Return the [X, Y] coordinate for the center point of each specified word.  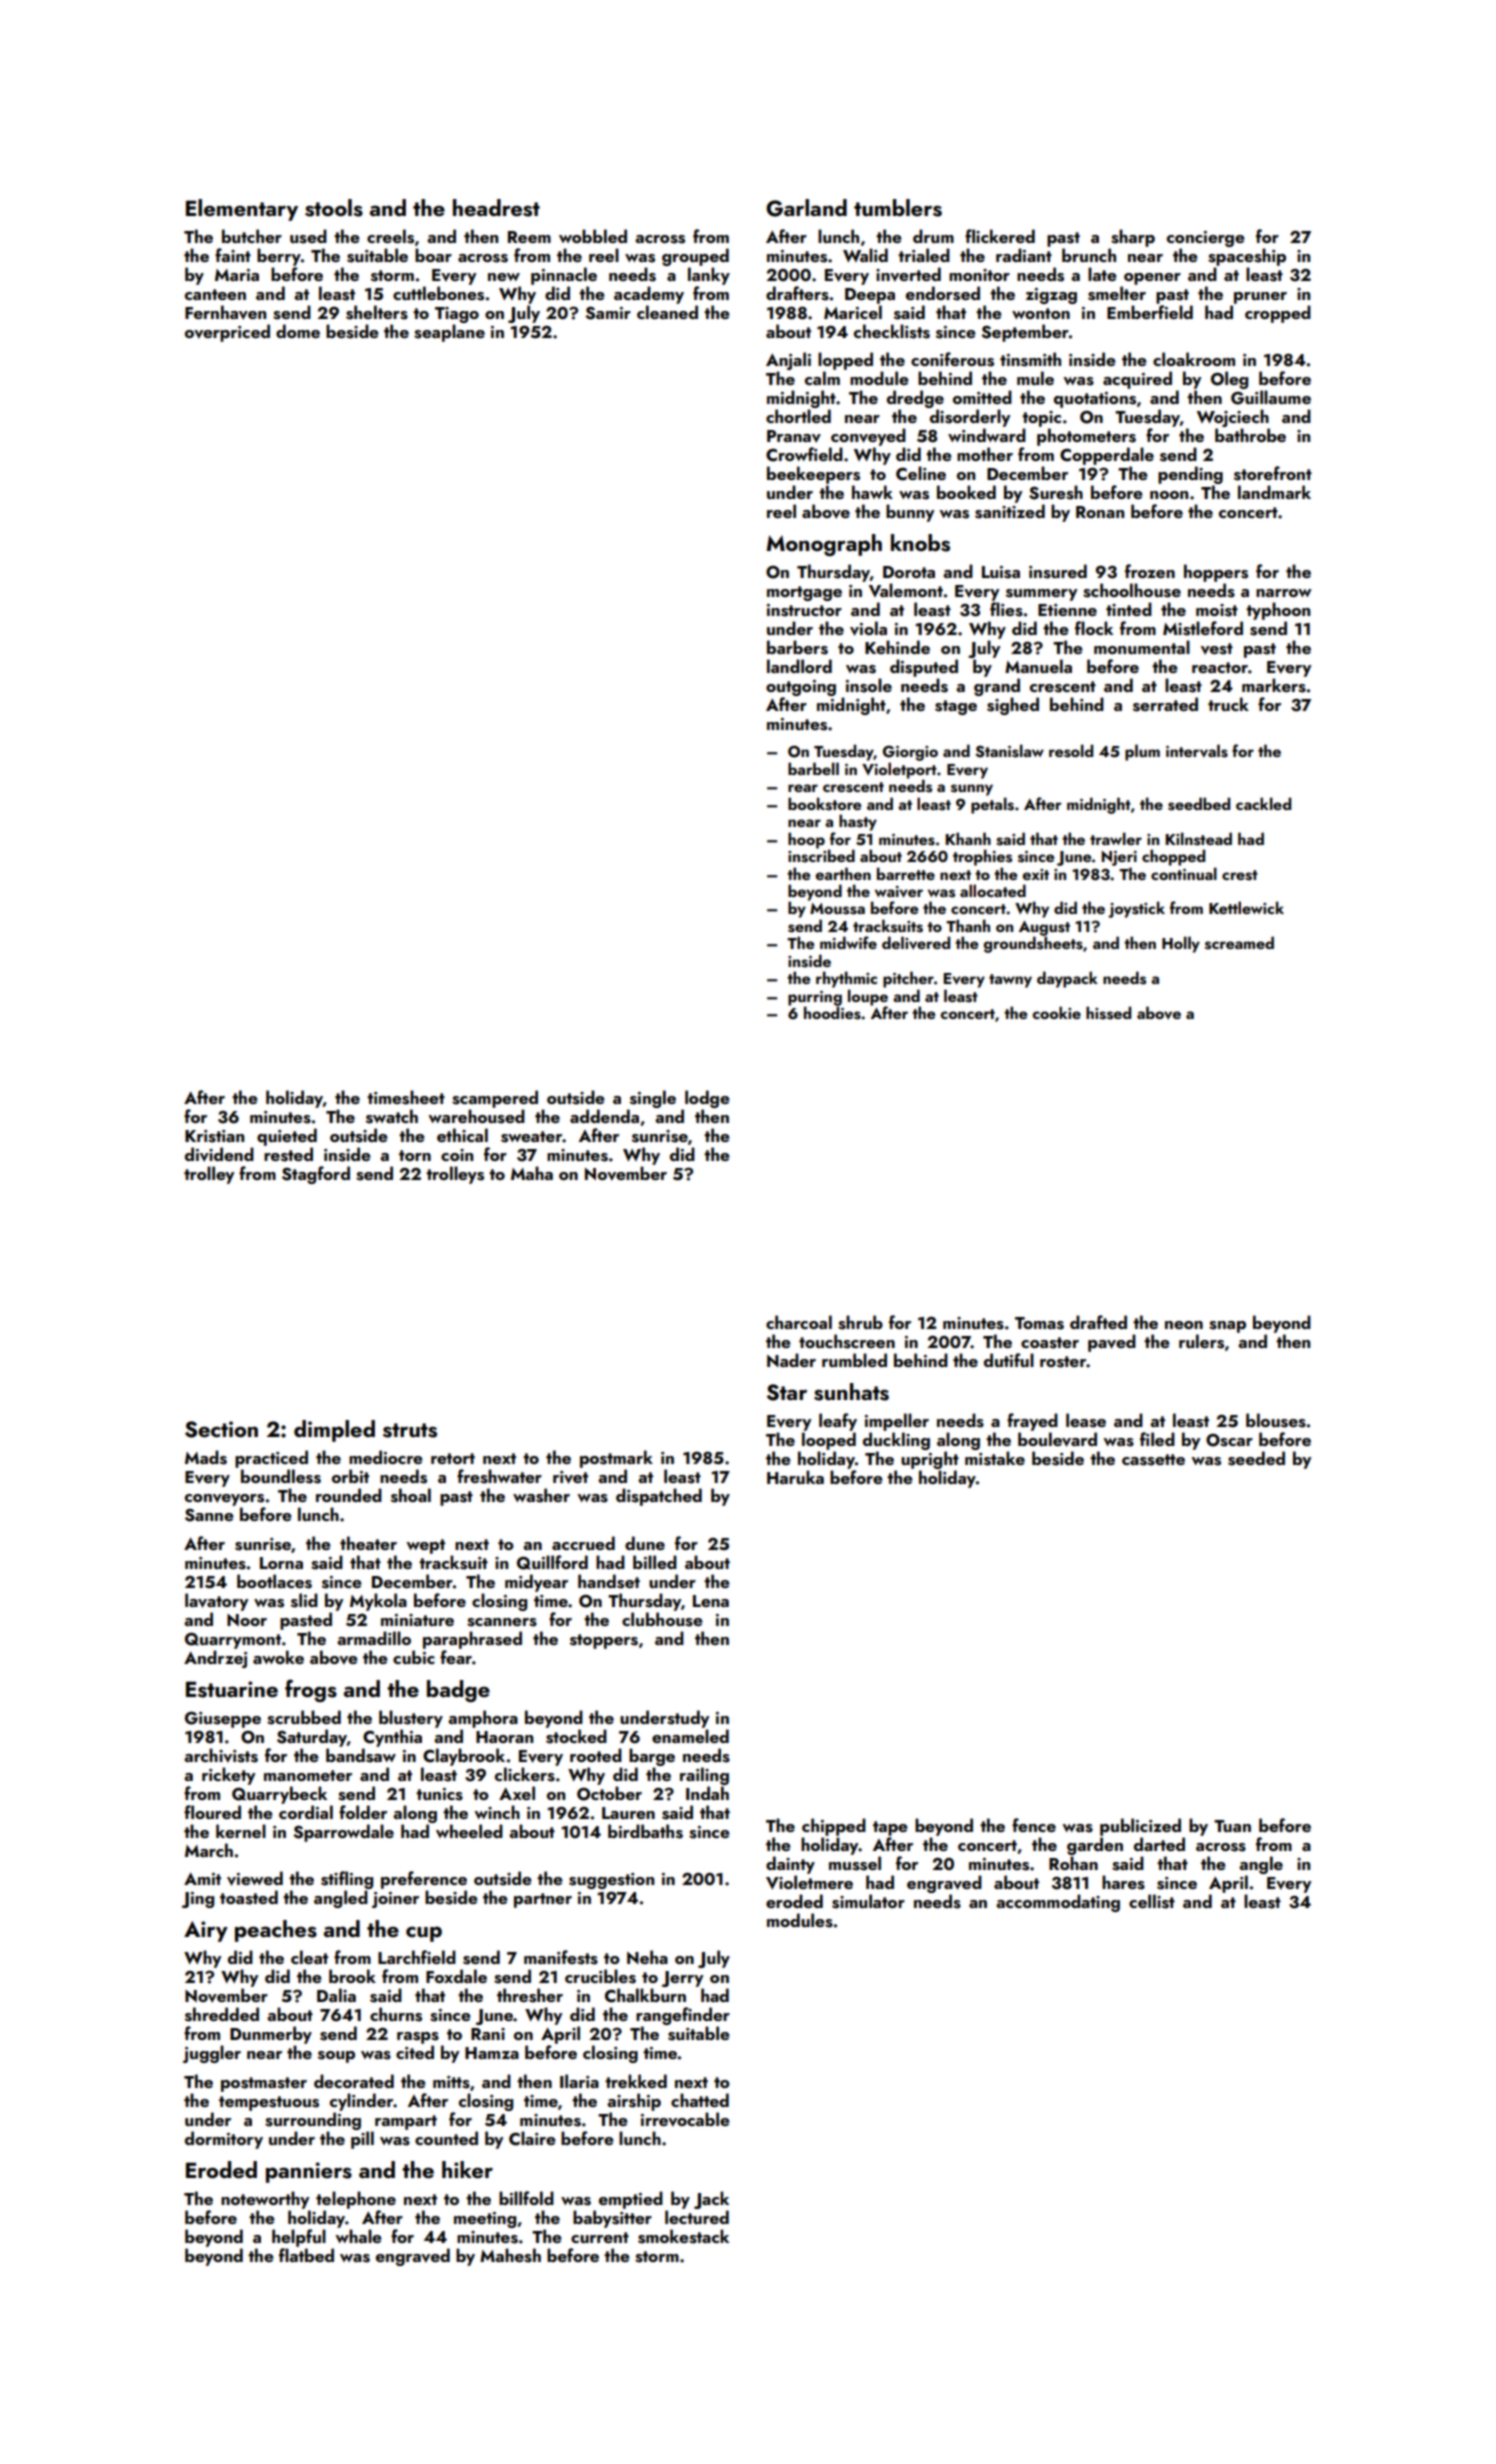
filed [1157, 1439]
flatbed [306, 2255]
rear [803, 788]
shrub [860, 1322]
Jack [711, 2200]
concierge [1206, 239]
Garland [806, 208]
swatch [392, 1116]
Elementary [242, 210]
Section [221, 1429]
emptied [631, 2200]
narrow [1284, 593]
